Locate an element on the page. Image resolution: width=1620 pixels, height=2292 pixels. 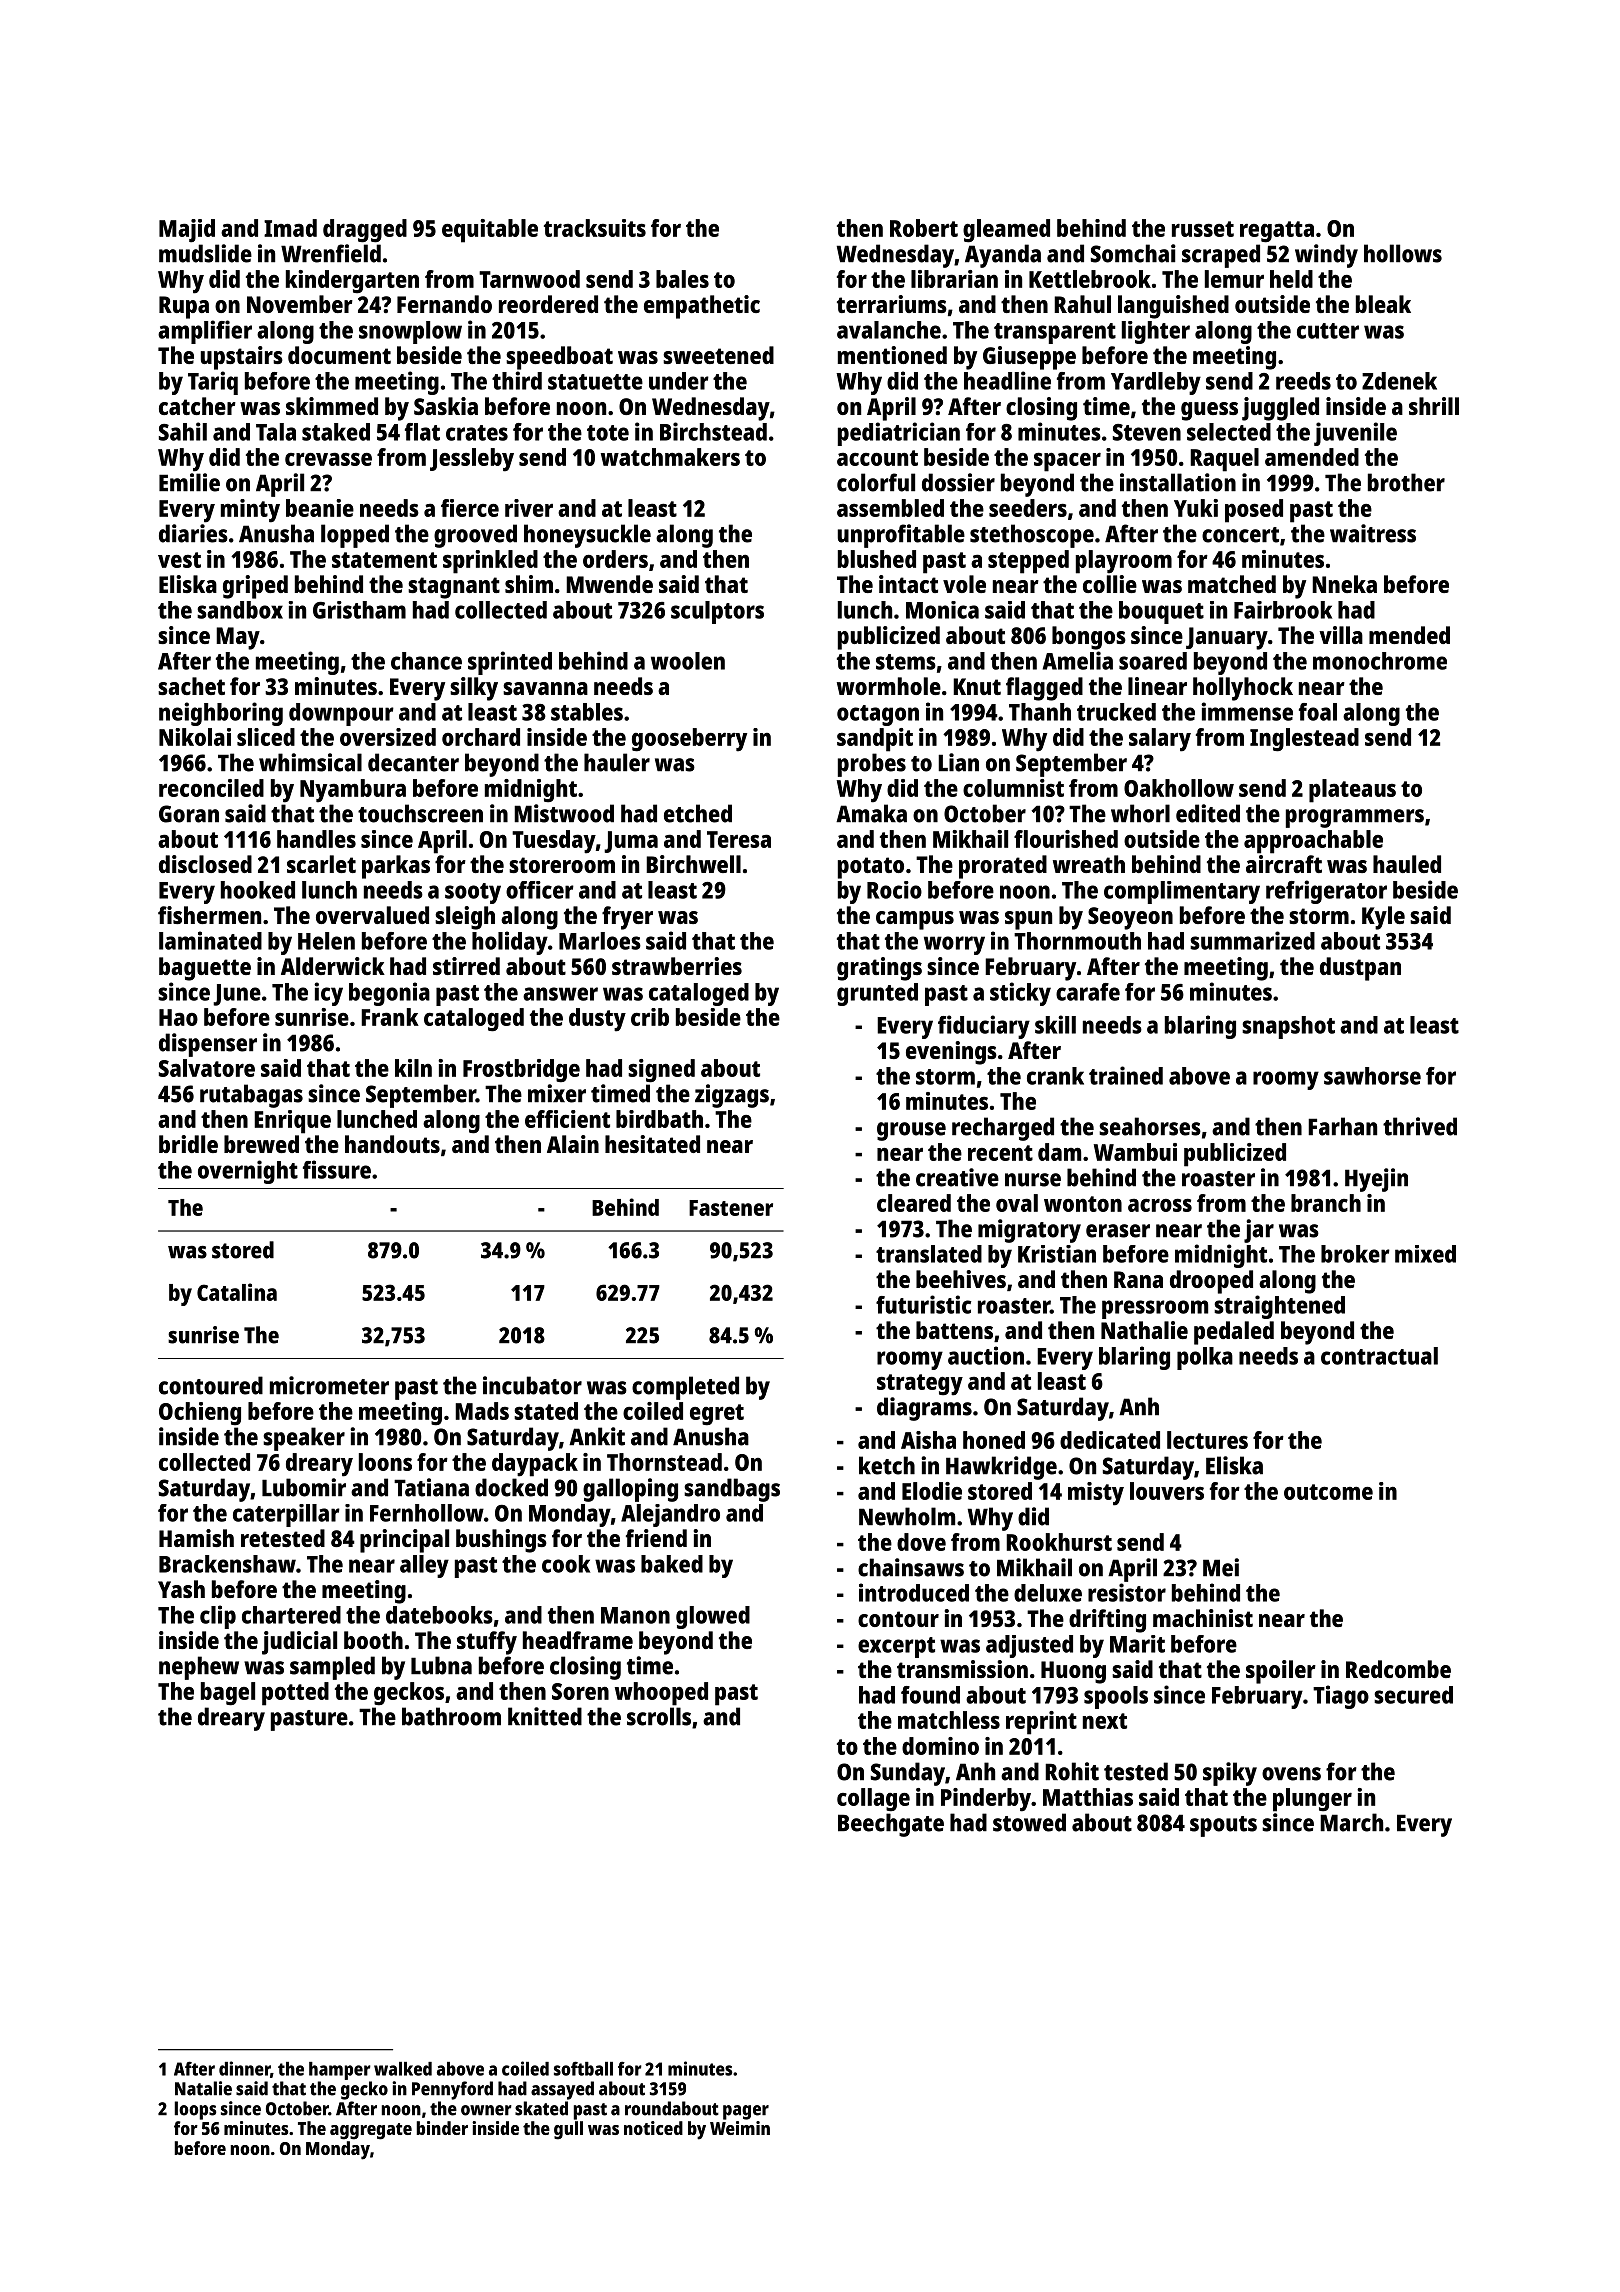
woolen is located at coordinates (688, 661).
